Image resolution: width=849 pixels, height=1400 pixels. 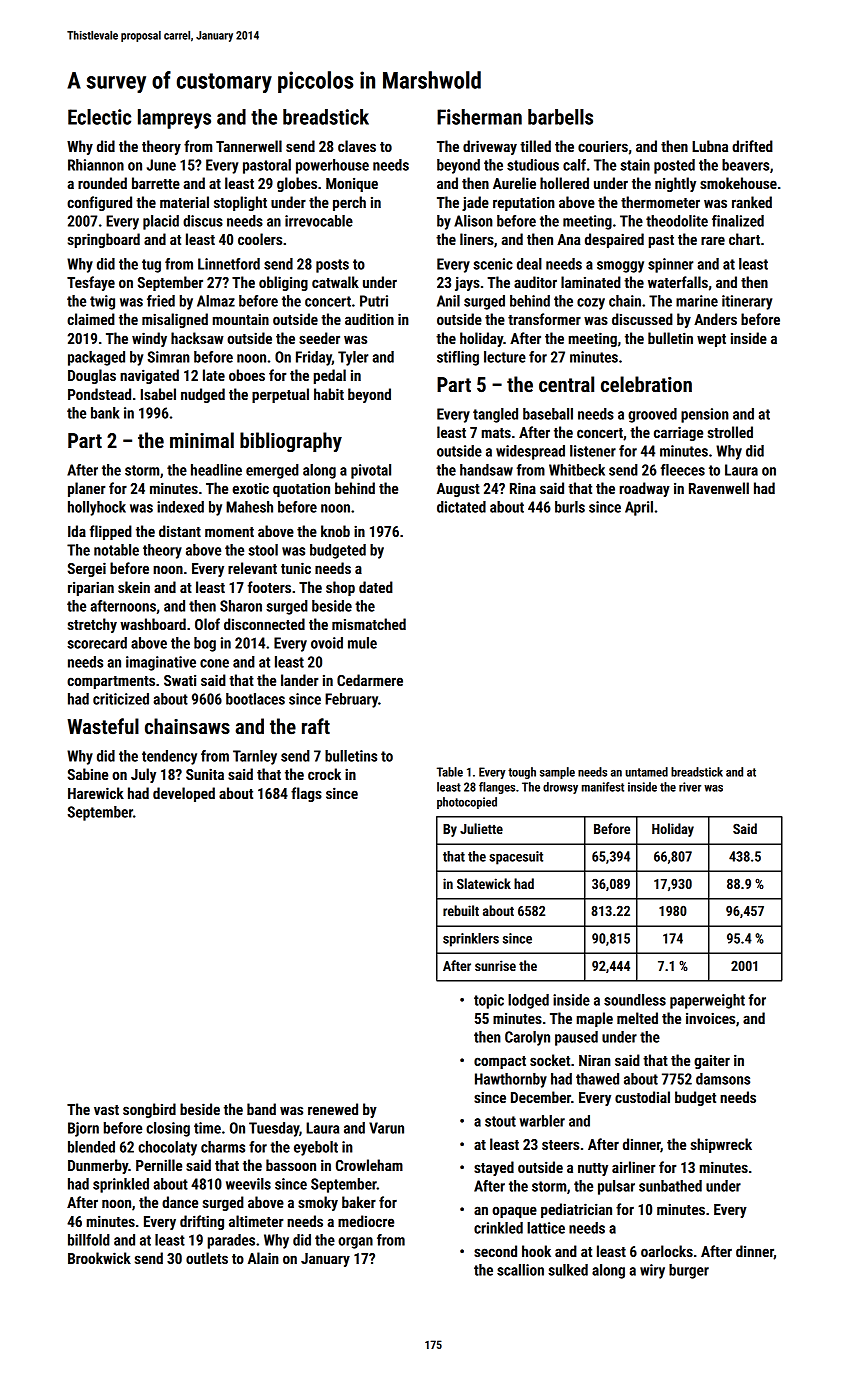 I want to click on itinerary, so click(x=747, y=302).
